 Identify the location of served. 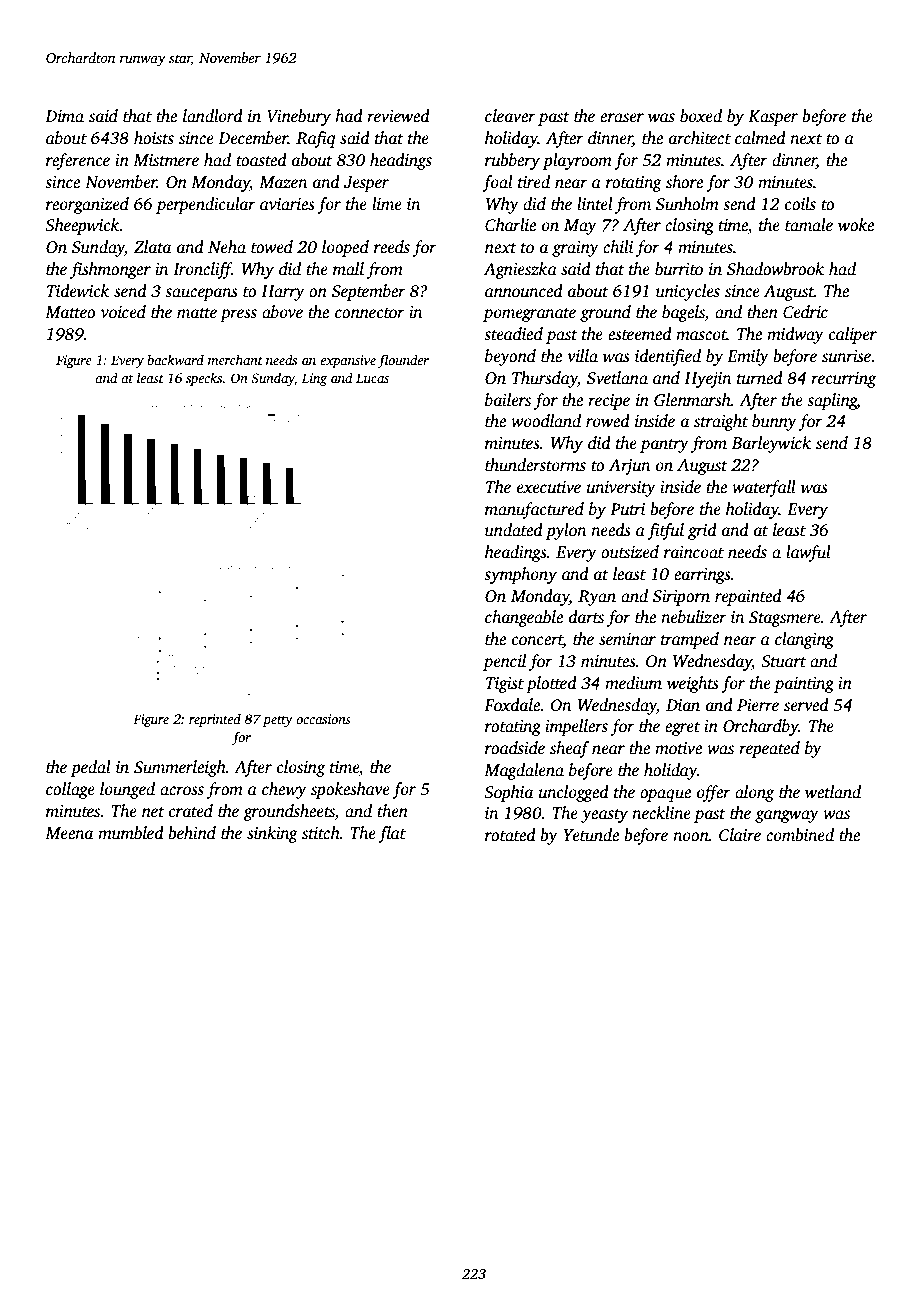
(806, 705).
